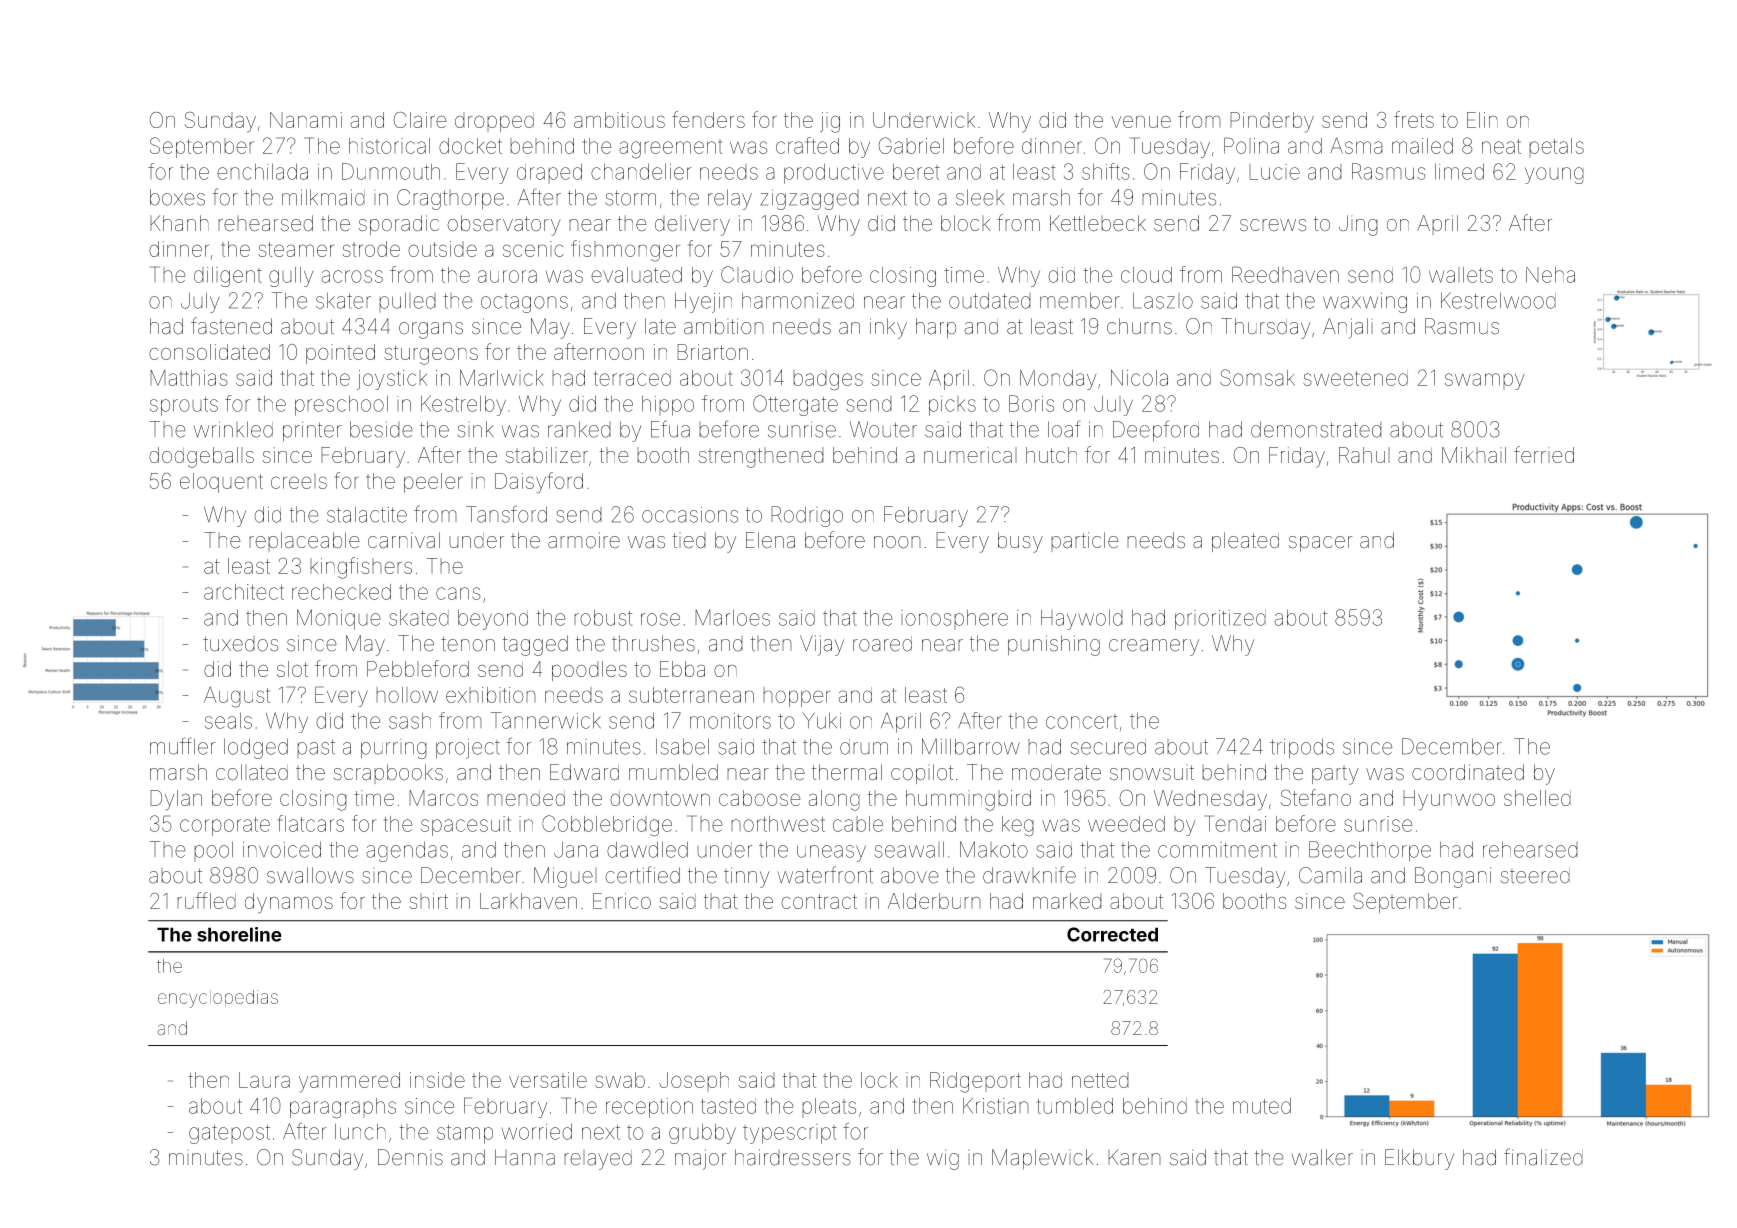  What do you see at coordinates (830, 122) in the page?
I see `jig` at bounding box center [830, 122].
